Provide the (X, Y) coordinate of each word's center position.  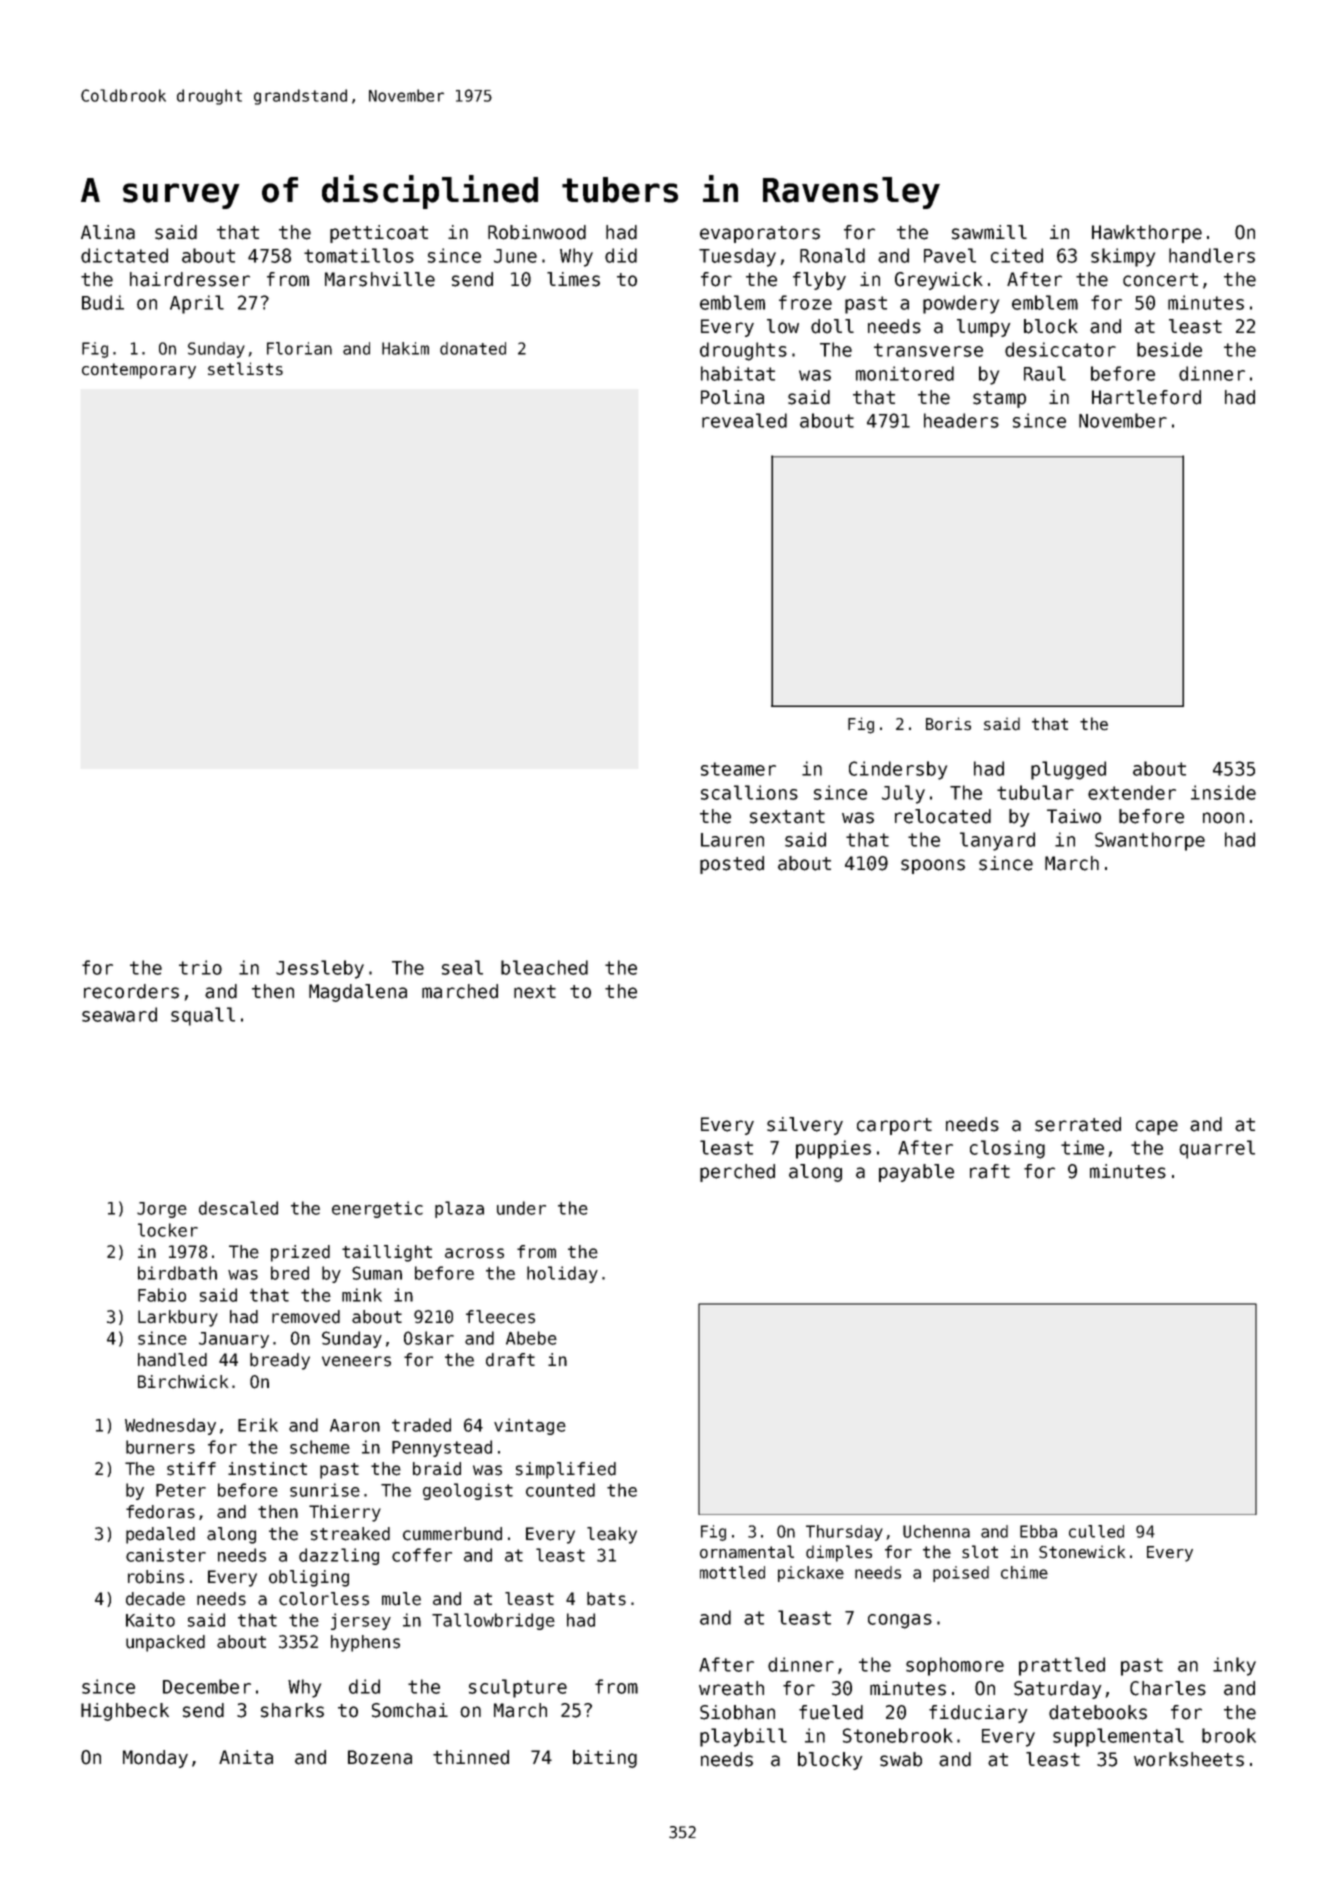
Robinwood (537, 232)
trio (200, 967)
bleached (544, 967)
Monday (155, 1759)
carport (894, 1126)
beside (1169, 349)
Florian (299, 348)
